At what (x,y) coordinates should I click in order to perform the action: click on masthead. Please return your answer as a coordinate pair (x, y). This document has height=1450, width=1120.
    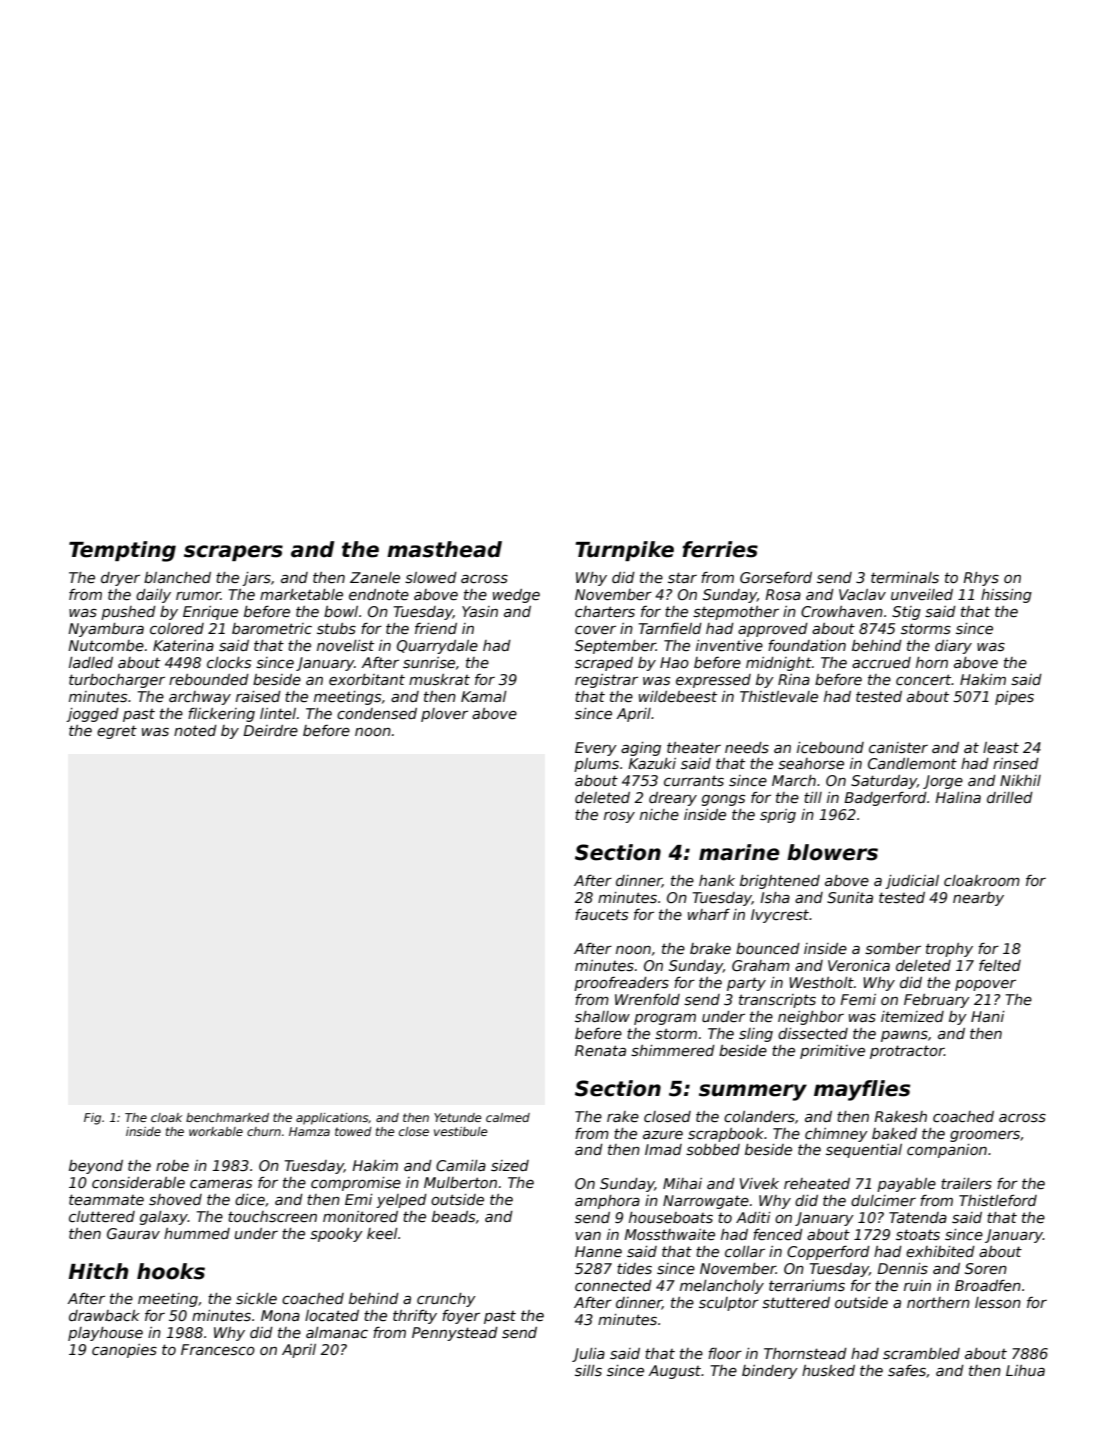
    Looking at the image, I should click on (444, 549).
